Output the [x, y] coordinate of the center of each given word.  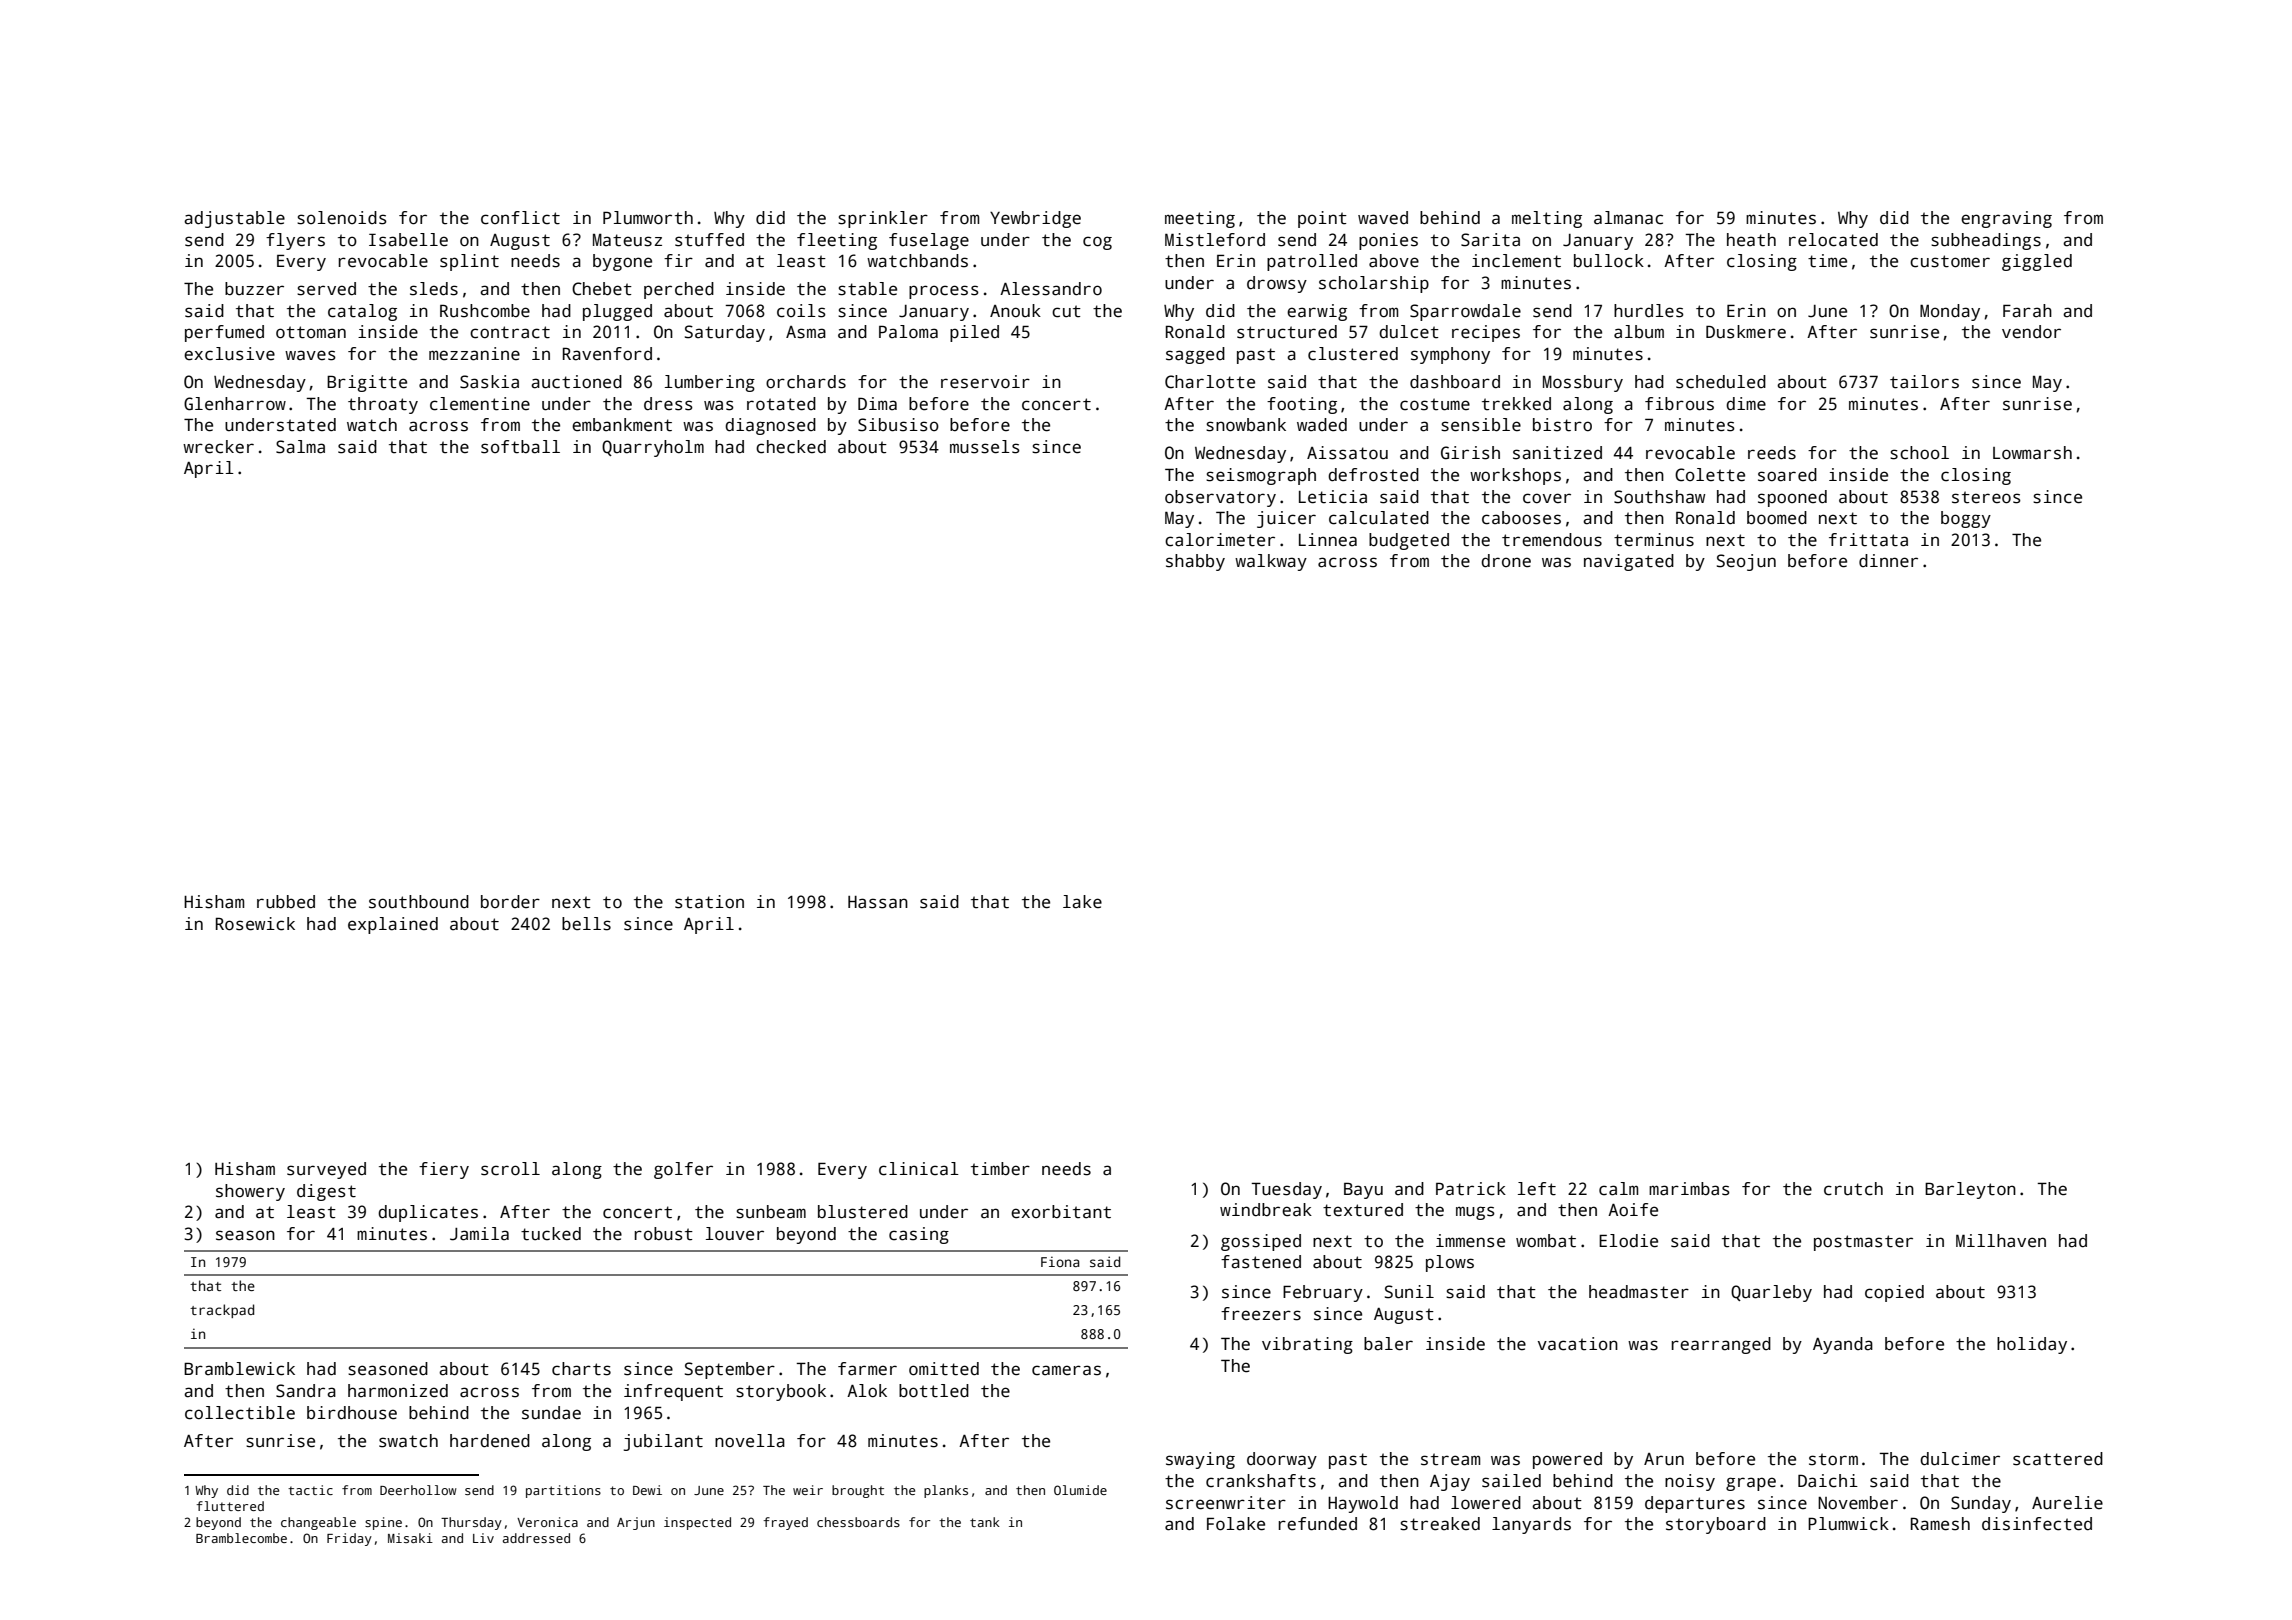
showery [250, 1192]
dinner [1888, 561]
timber [1000, 1169]
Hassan [878, 902]
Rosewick [255, 924]
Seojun [1746, 562]
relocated [1833, 240]
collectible [240, 1413]
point [1322, 219]
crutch [1853, 1189]
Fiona [1060, 1261]
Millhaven [2001, 1241]
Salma [300, 447]
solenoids [342, 218]
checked [791, 447]
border [510, 902]
